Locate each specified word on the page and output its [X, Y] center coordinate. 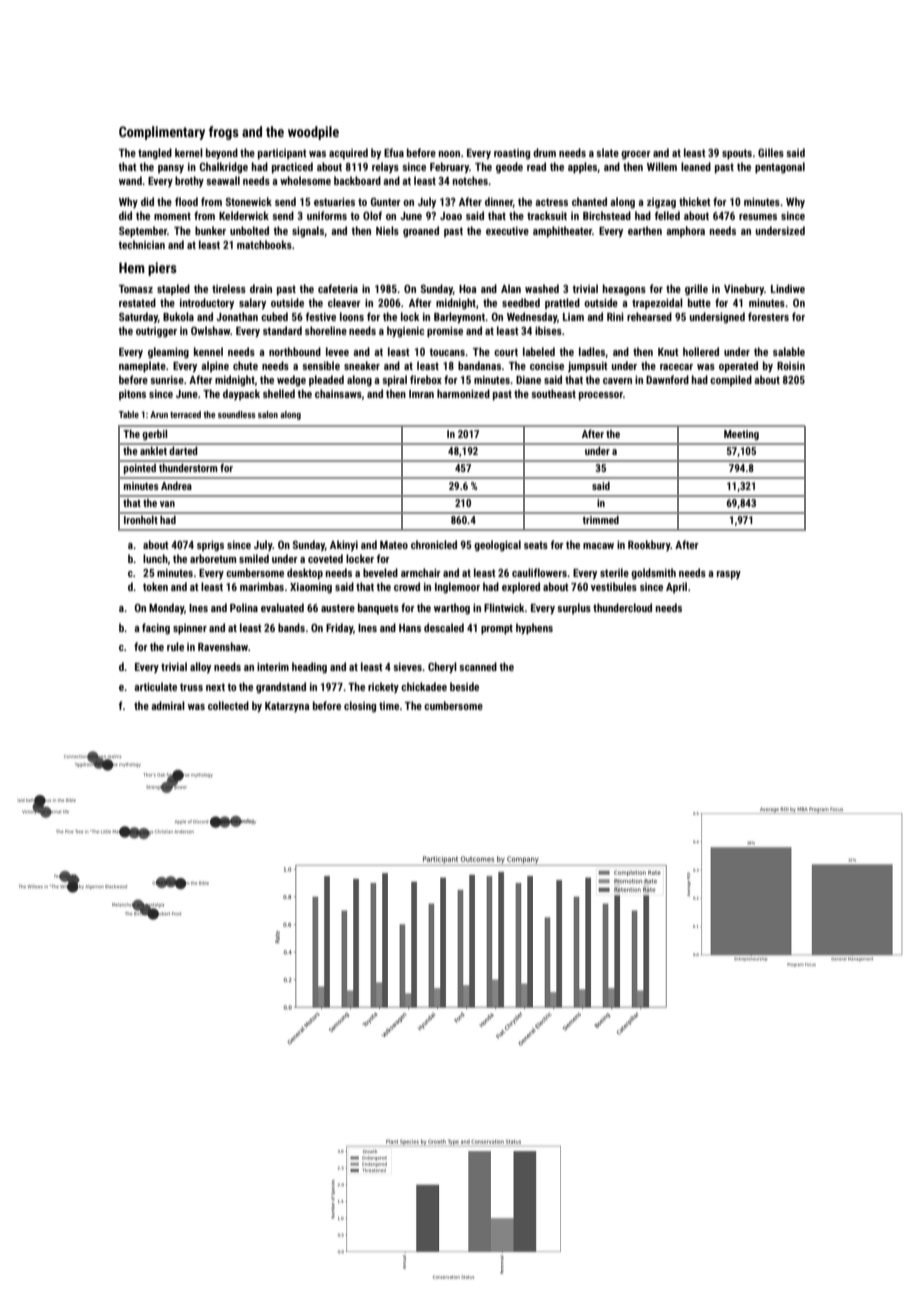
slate [607, 152]
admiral [168, 705]
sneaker [362, 365]
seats [536, 545]
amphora [685, 231]
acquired [348, 154]
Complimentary [162, 133]
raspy [729, 575]
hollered [701, 351]
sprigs [210, 546]
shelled [279, 393]
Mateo [394, 545]
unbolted [249, 230]
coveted [325, 558]
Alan [511, 288]
